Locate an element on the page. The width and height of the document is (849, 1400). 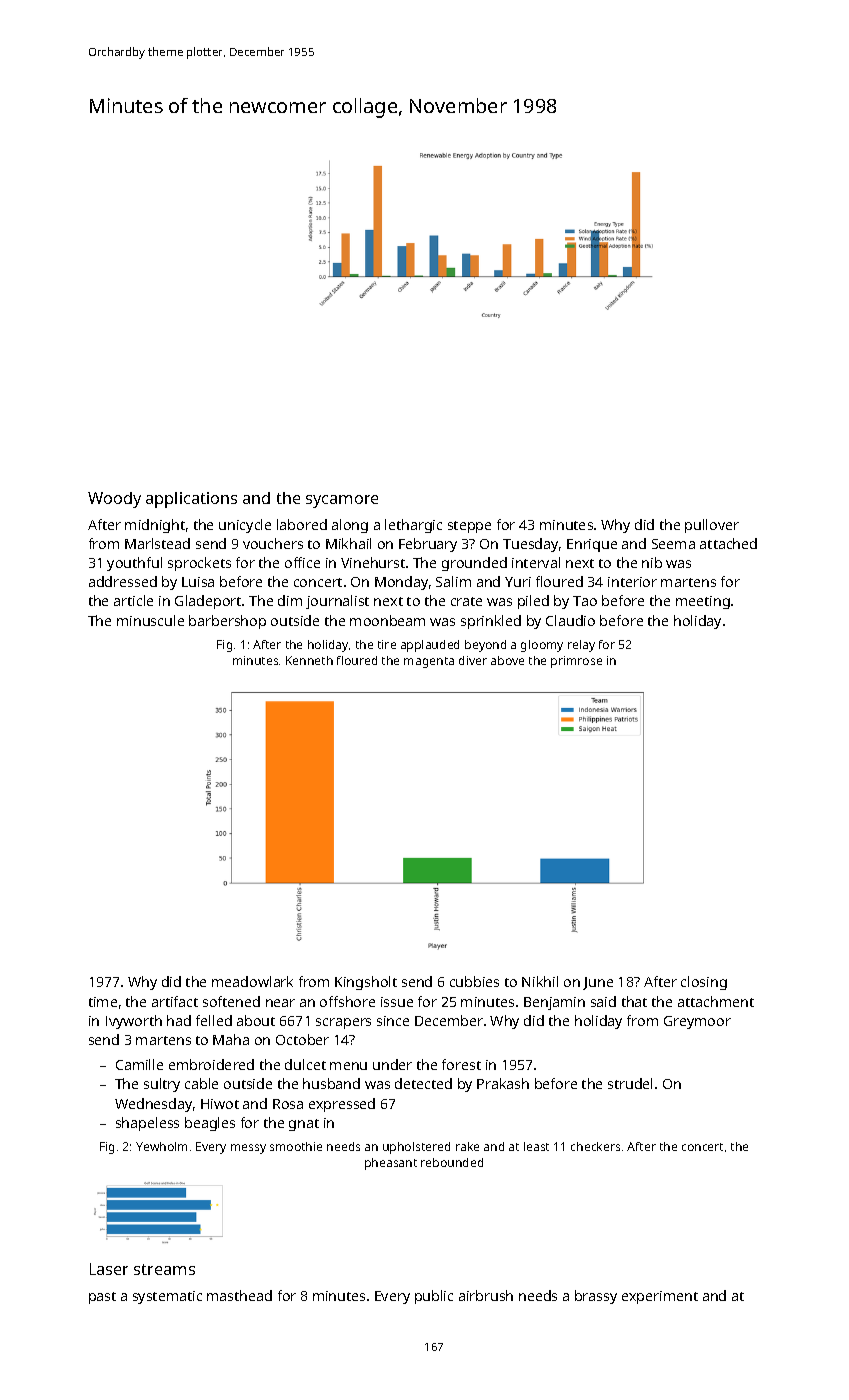
checkers is located at coordinates (595, 1146).
